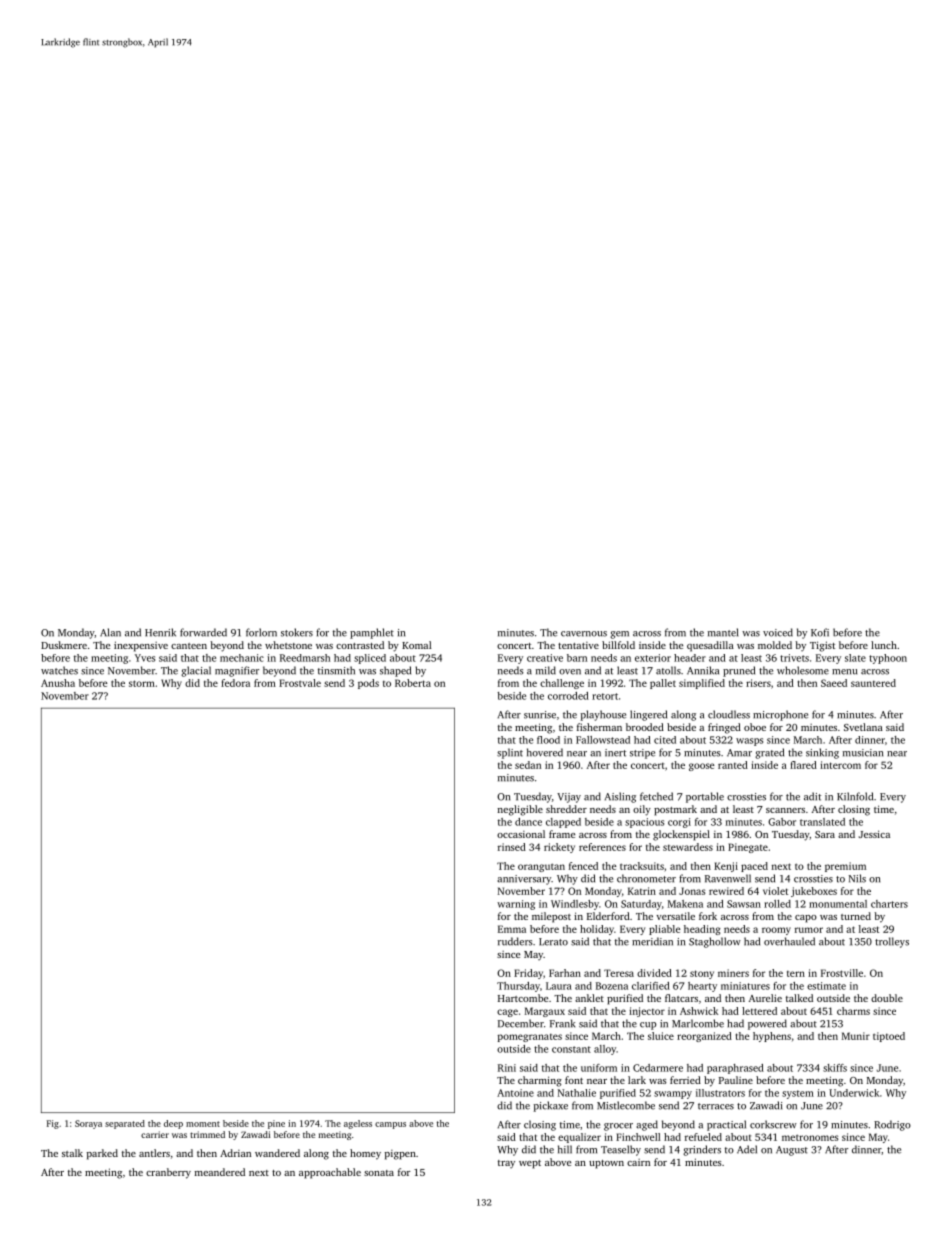 The image size is (952, 1233). Describe the element at coordinates (512, 847) in the screenshot. I see `rinsed` at that location.
